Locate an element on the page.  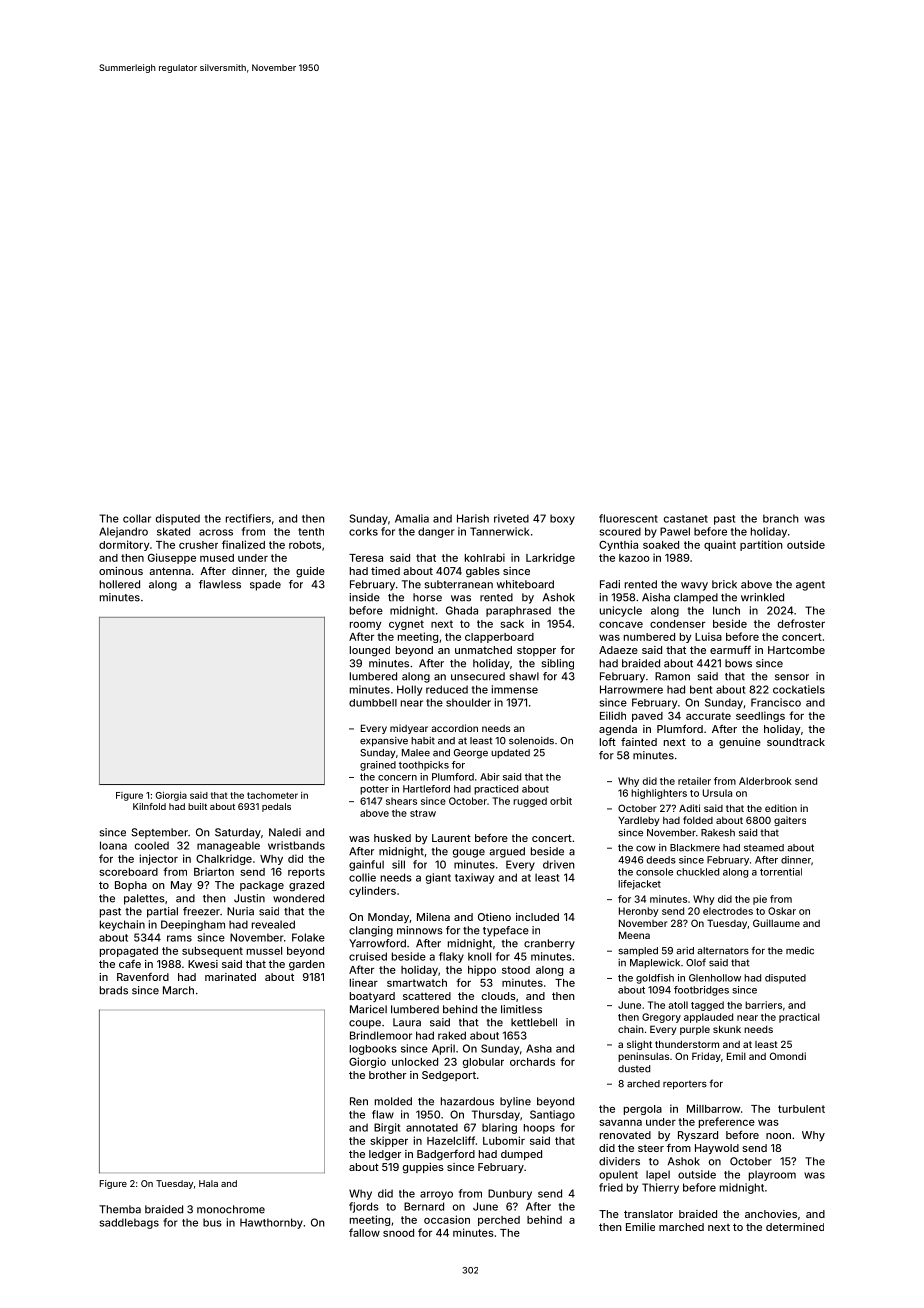
Alderbrook is located at coordinates (765, 781).
